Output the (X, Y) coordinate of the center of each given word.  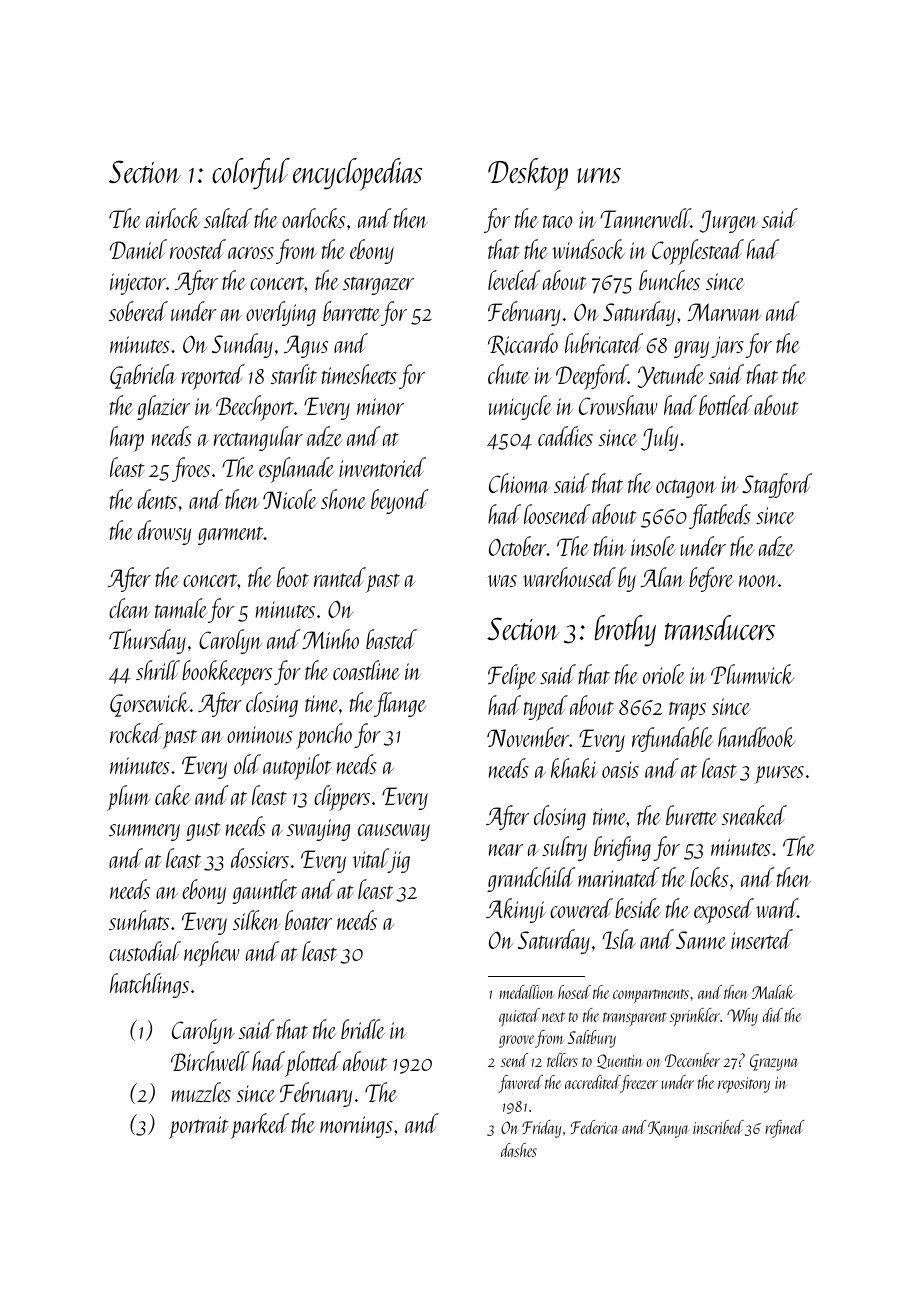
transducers (720, 627)
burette (691, 815)
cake (173, 795)
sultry (564, 848)
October (518, 546)
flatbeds (720, 516)
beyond (400, 501)
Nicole (290, 499)
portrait (198, 1127)
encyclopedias (357, 174)
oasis (620, 769)
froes (191, 469)
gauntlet (264, 891)
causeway (394, 832)
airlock (173, 218)
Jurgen (728, 221)
